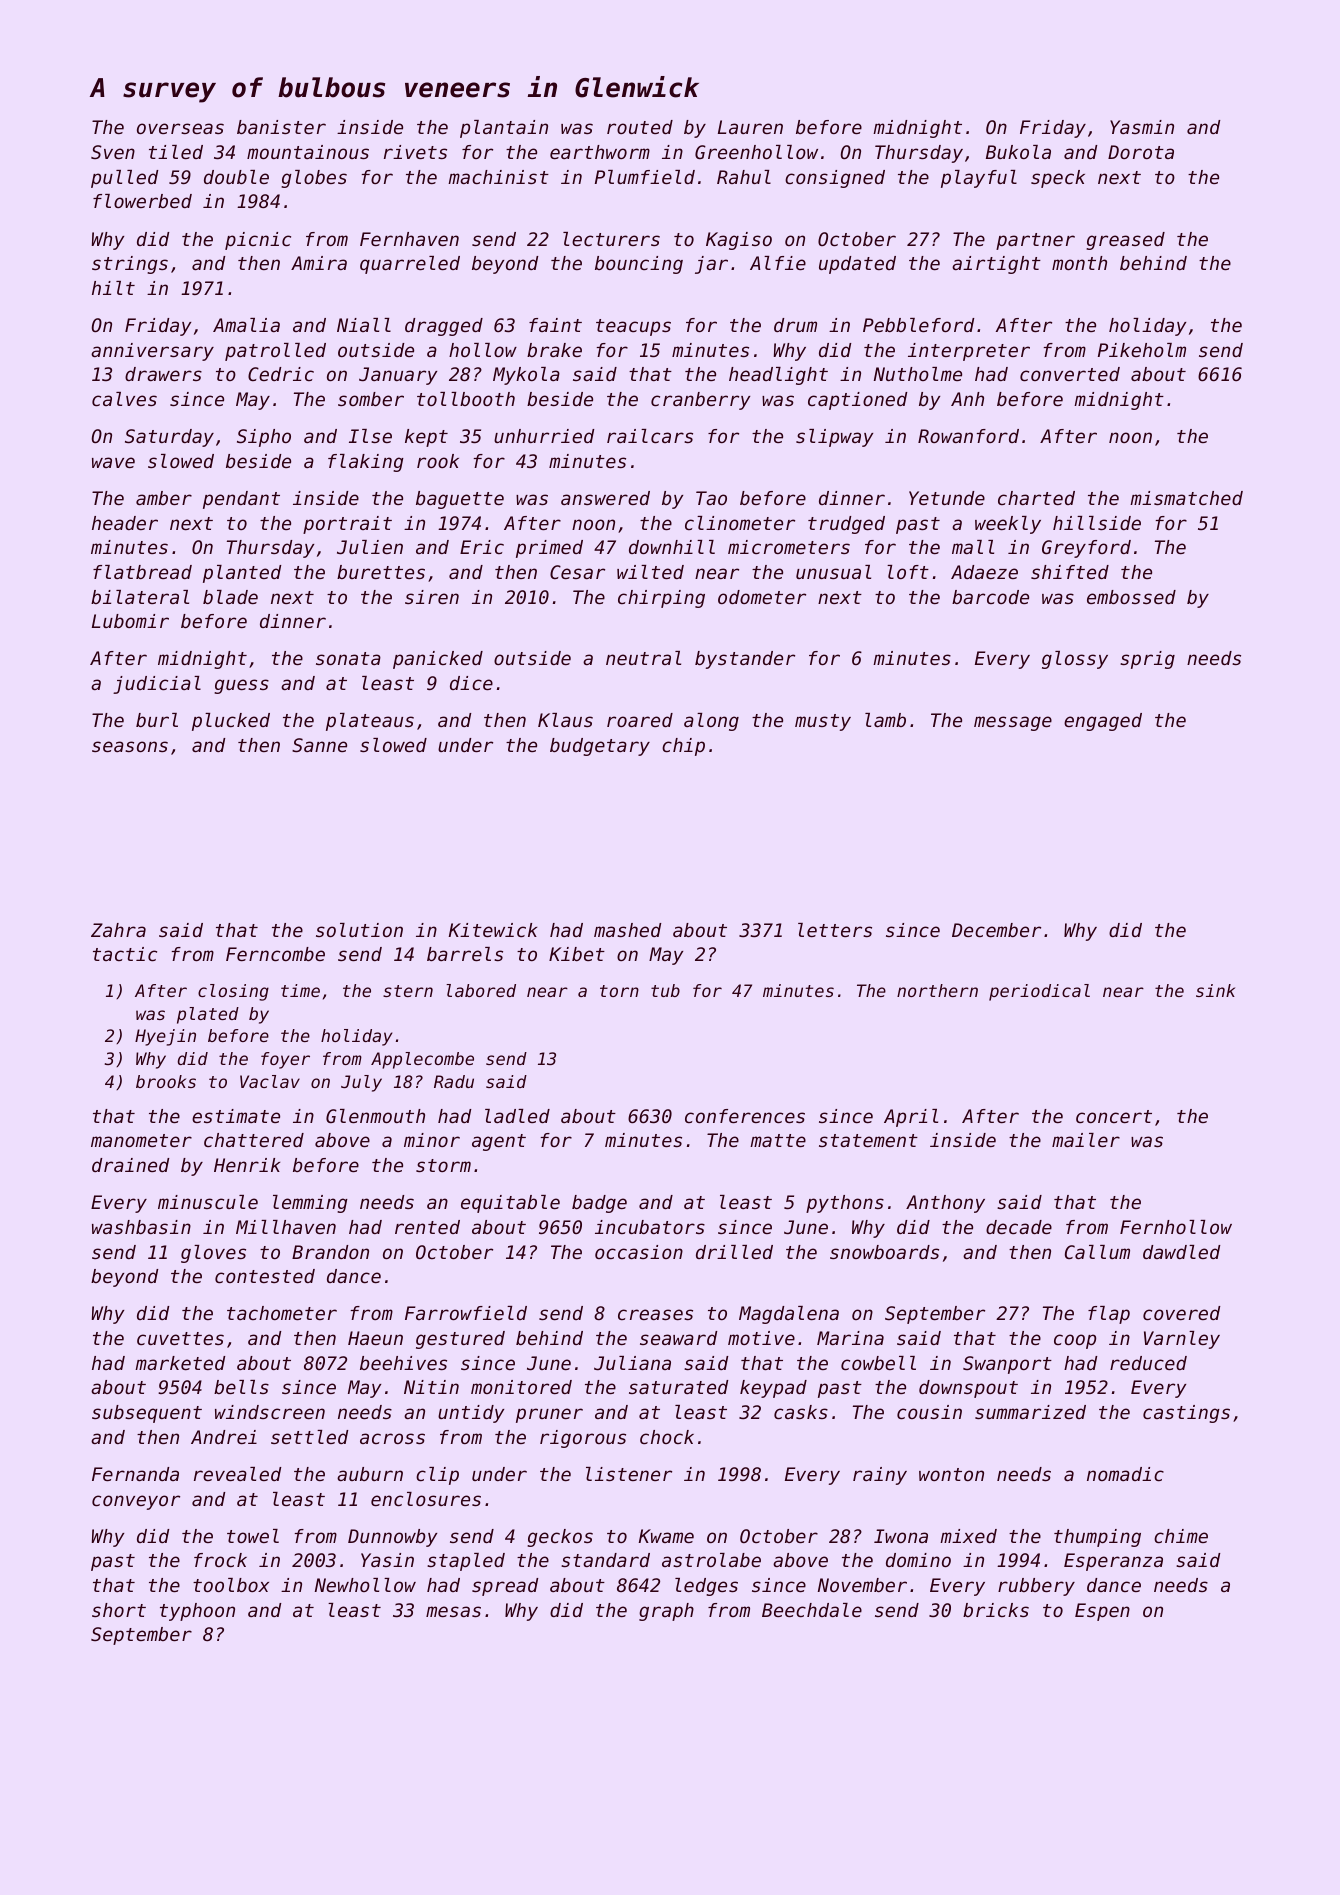 The image size is (1340, 1895). I want to click on graph, so click(666, 1612).
